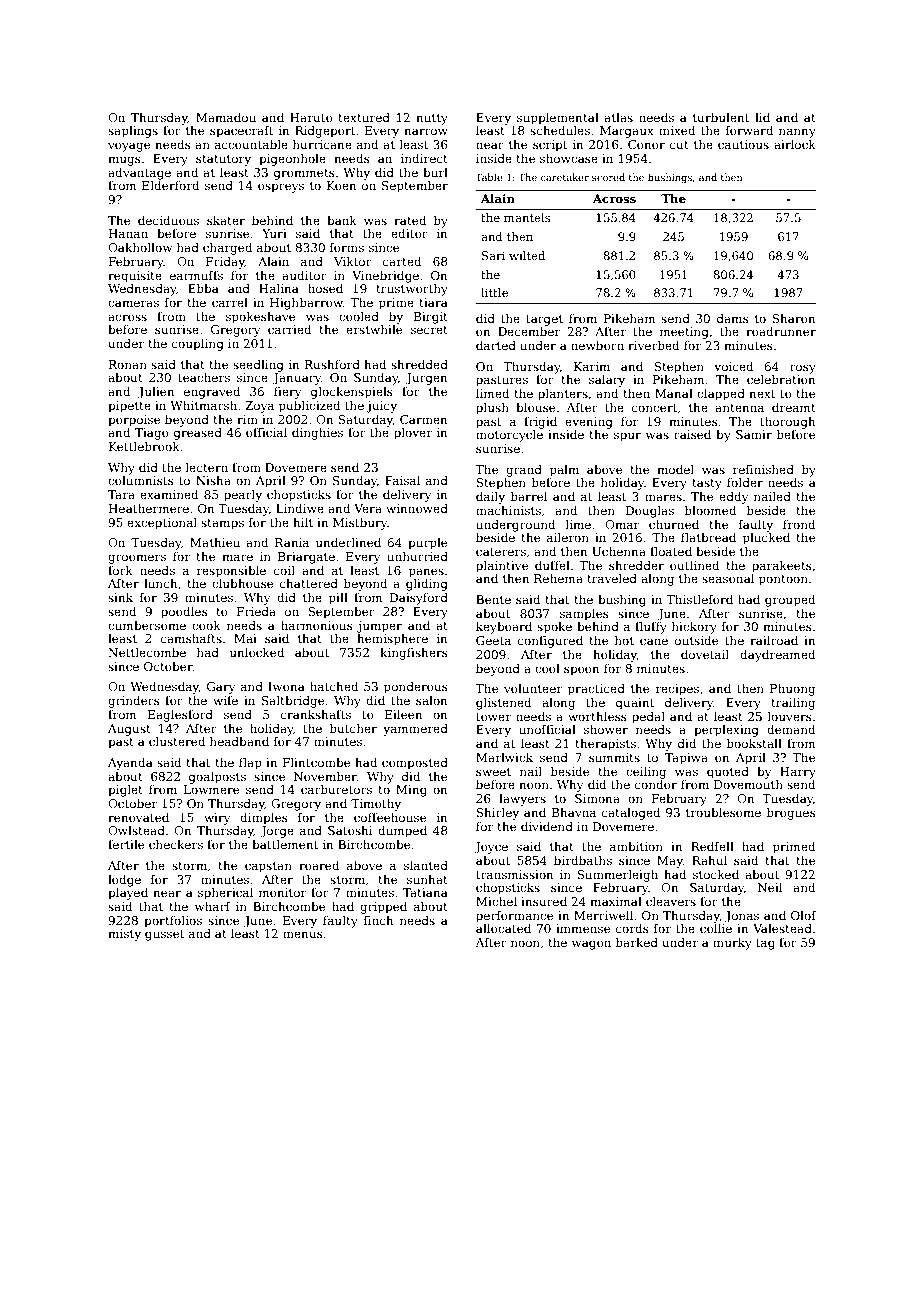 This screenshot has width=924, height=1308. Describe the element at coordinates (435, 172) in the screenshot. I see `burl` at that location.
